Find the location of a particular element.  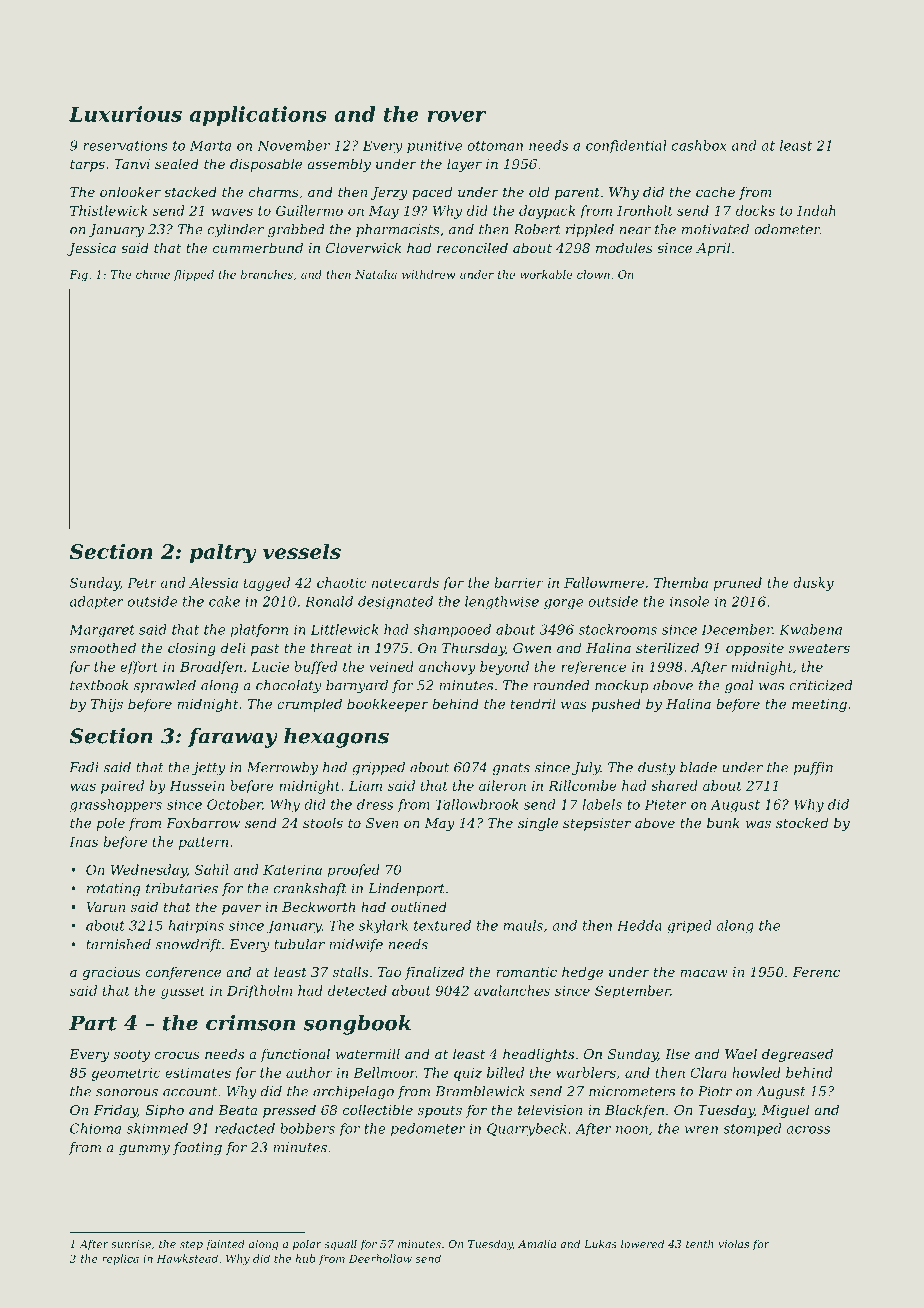

old is located at coordinates (539, 191).
